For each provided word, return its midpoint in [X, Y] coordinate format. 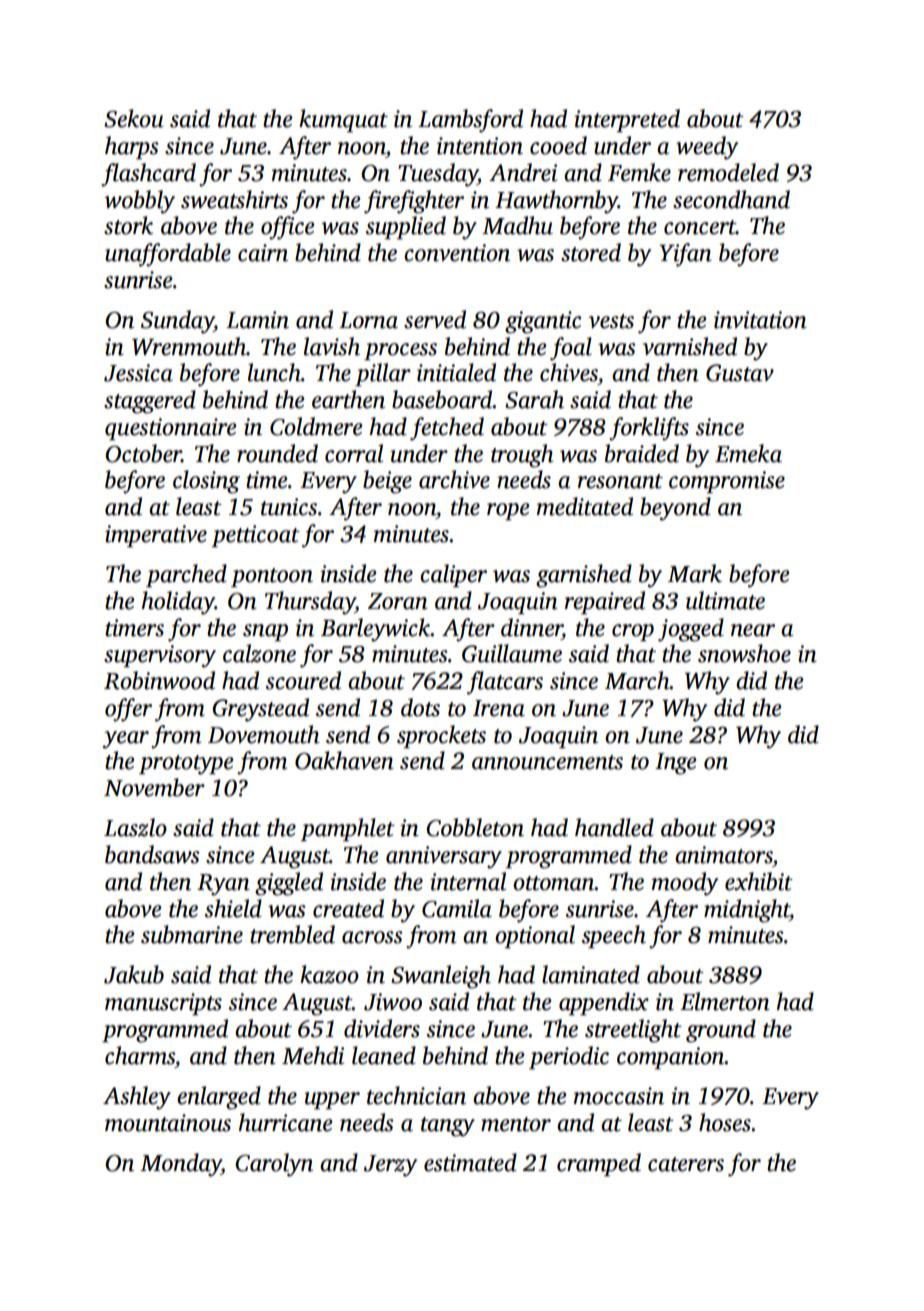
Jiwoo [393, 1002]
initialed [456, 372]
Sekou [134, 118]
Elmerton [725, 1001]
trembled [292, 934]
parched [186, 575]
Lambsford [470, 121]
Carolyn [274, 1165]
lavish [332, 346]
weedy [707, 148]
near [753, 630]
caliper [453, 575]
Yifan [685, 255]
